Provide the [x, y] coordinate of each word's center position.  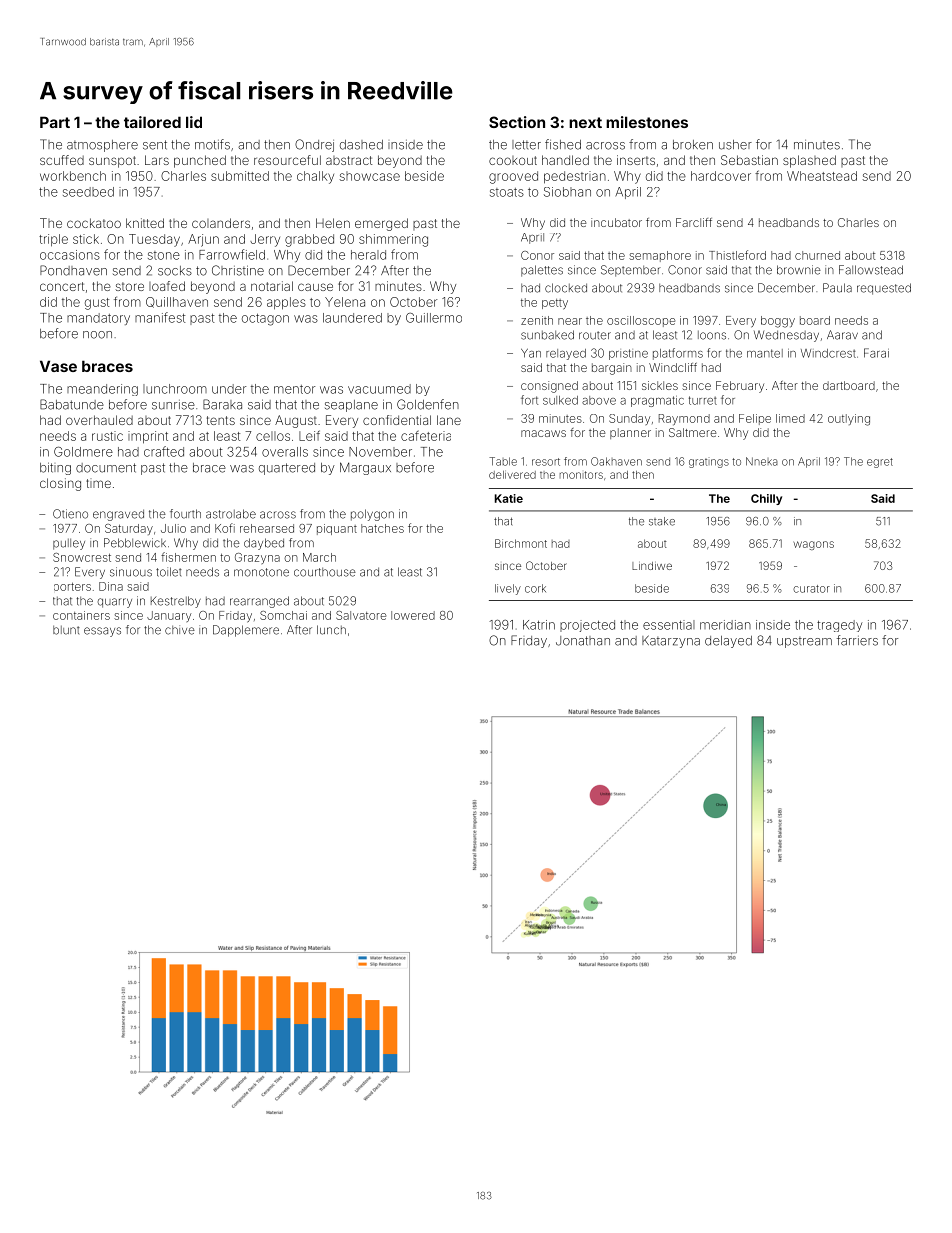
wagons [814, 545]
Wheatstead [822, 176]
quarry [114, 603]
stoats [507, 192]
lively [508, 589]
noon [97, 335]
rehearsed [267, 528]
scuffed [62, 160]
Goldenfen [428, 404]
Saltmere [693, 432]
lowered [413, 615]
